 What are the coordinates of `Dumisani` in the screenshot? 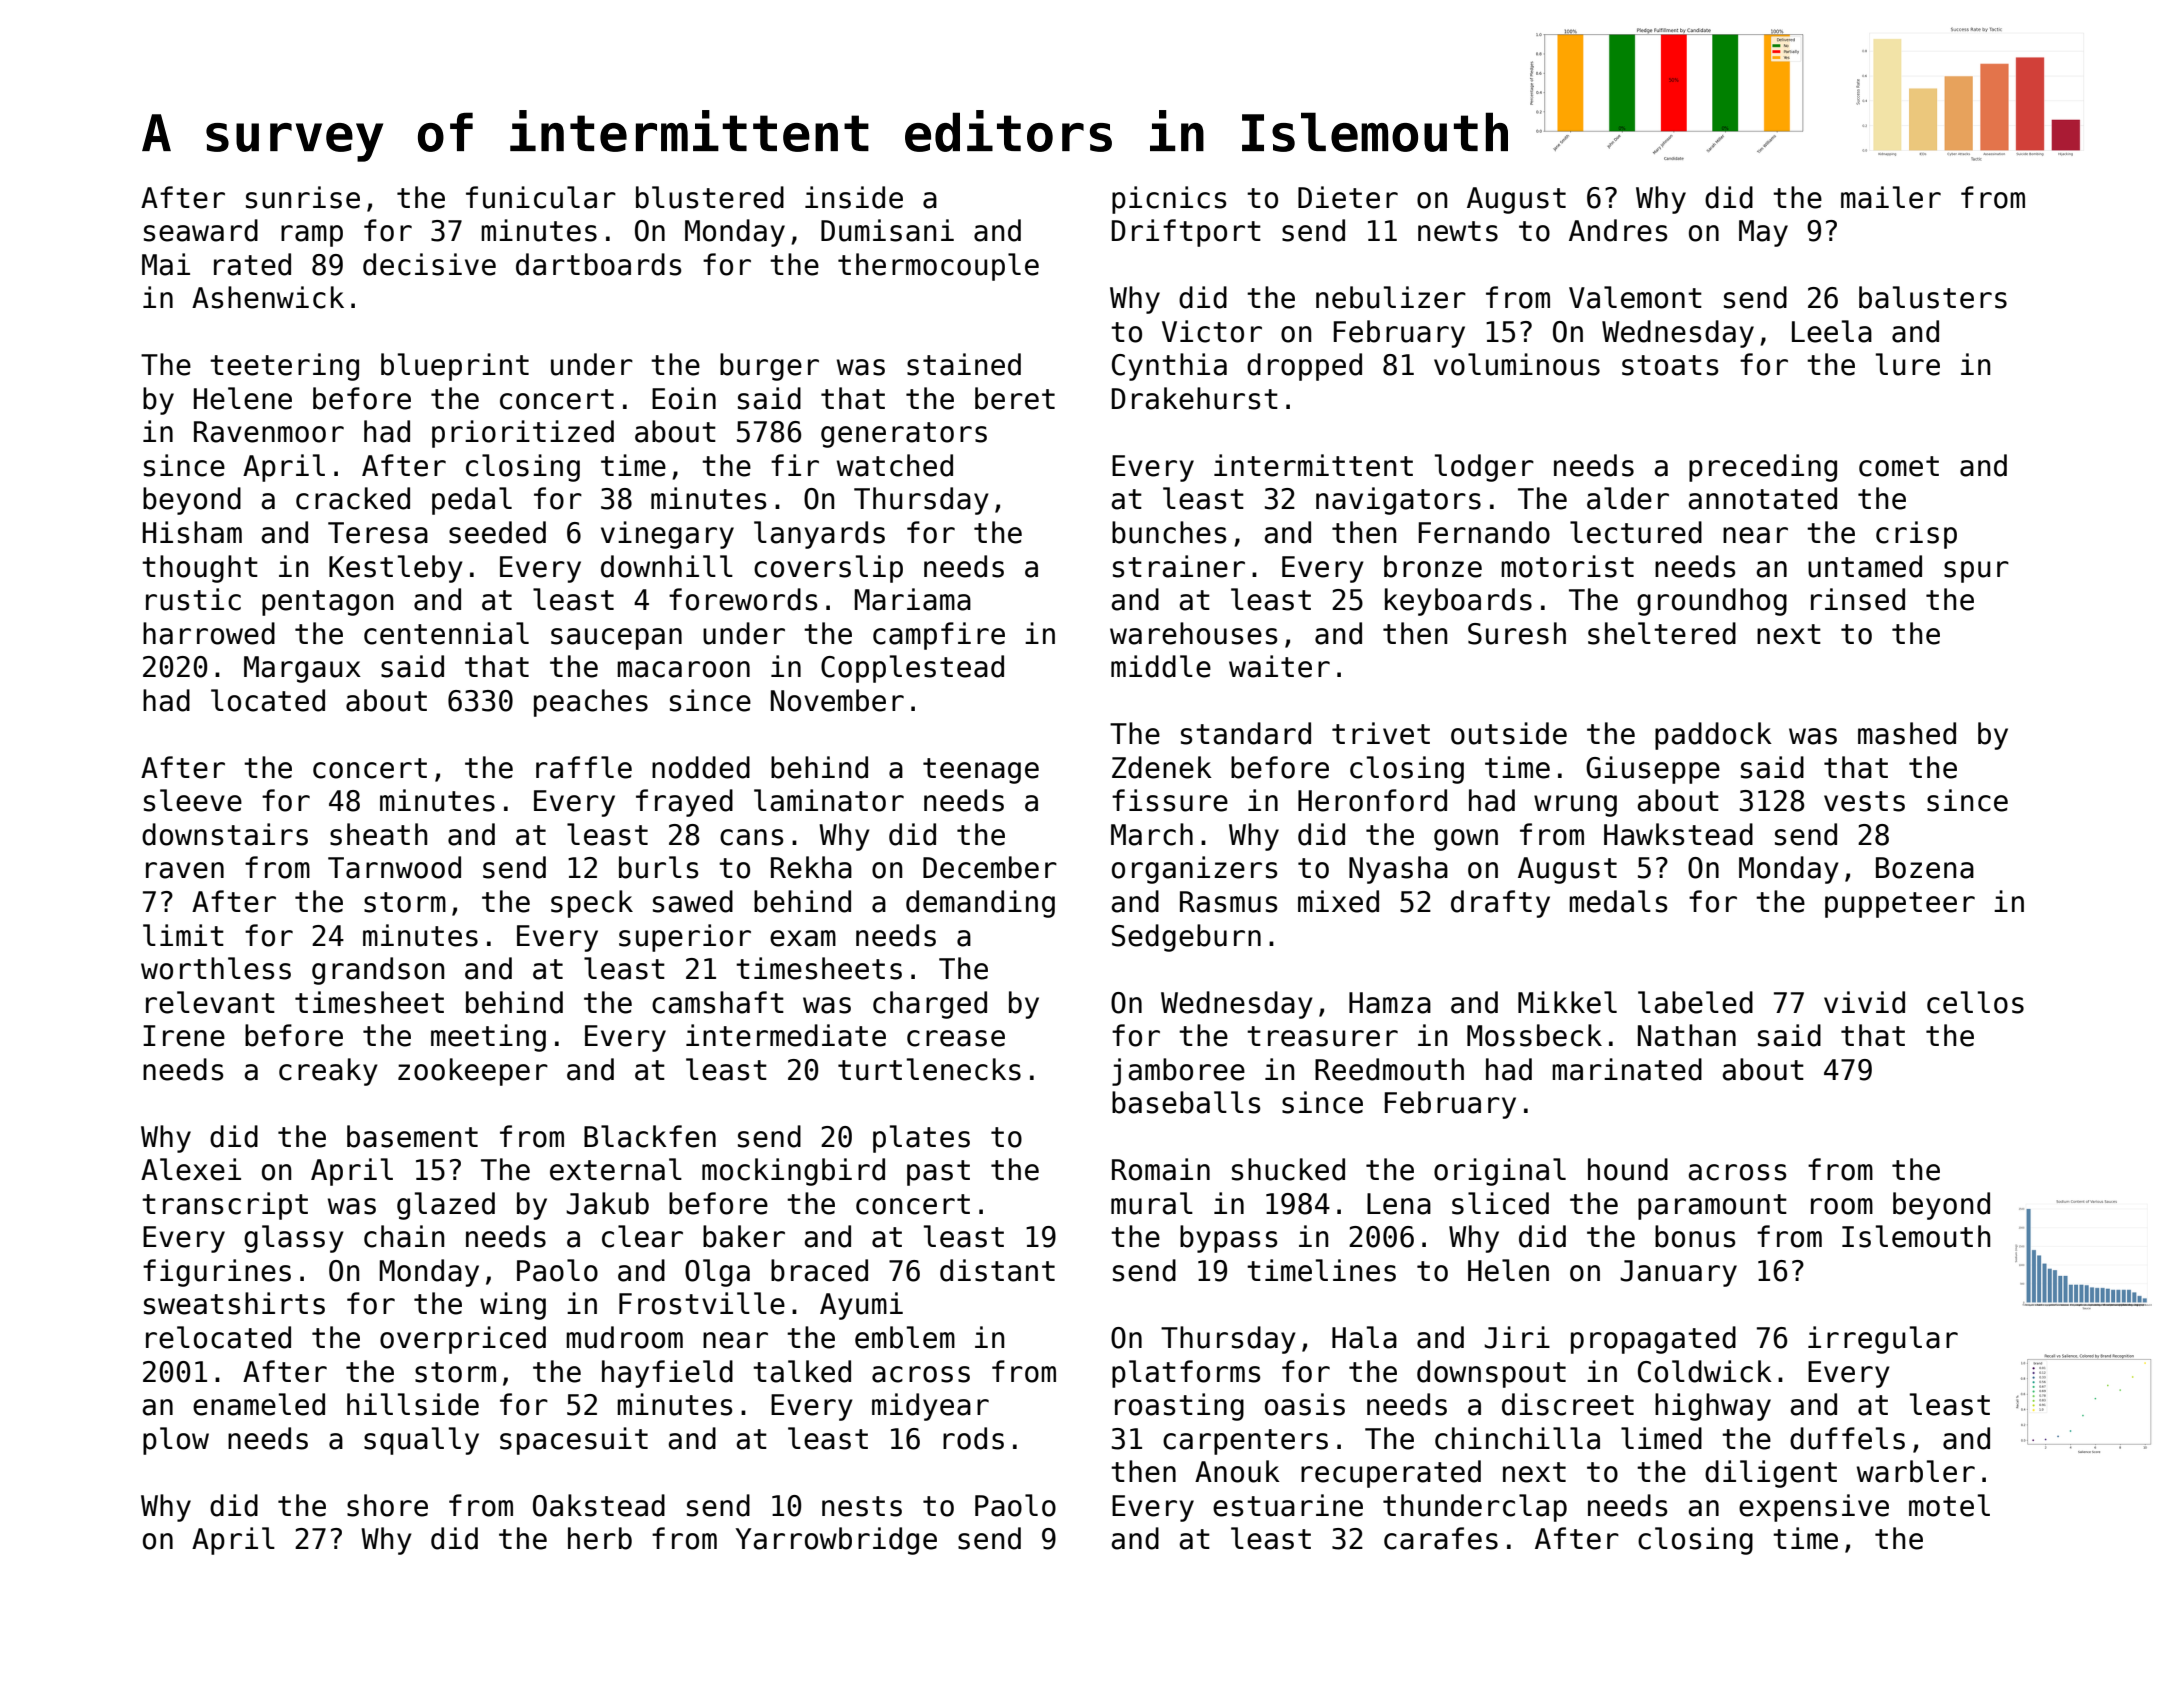 It's located at (887, 230).
